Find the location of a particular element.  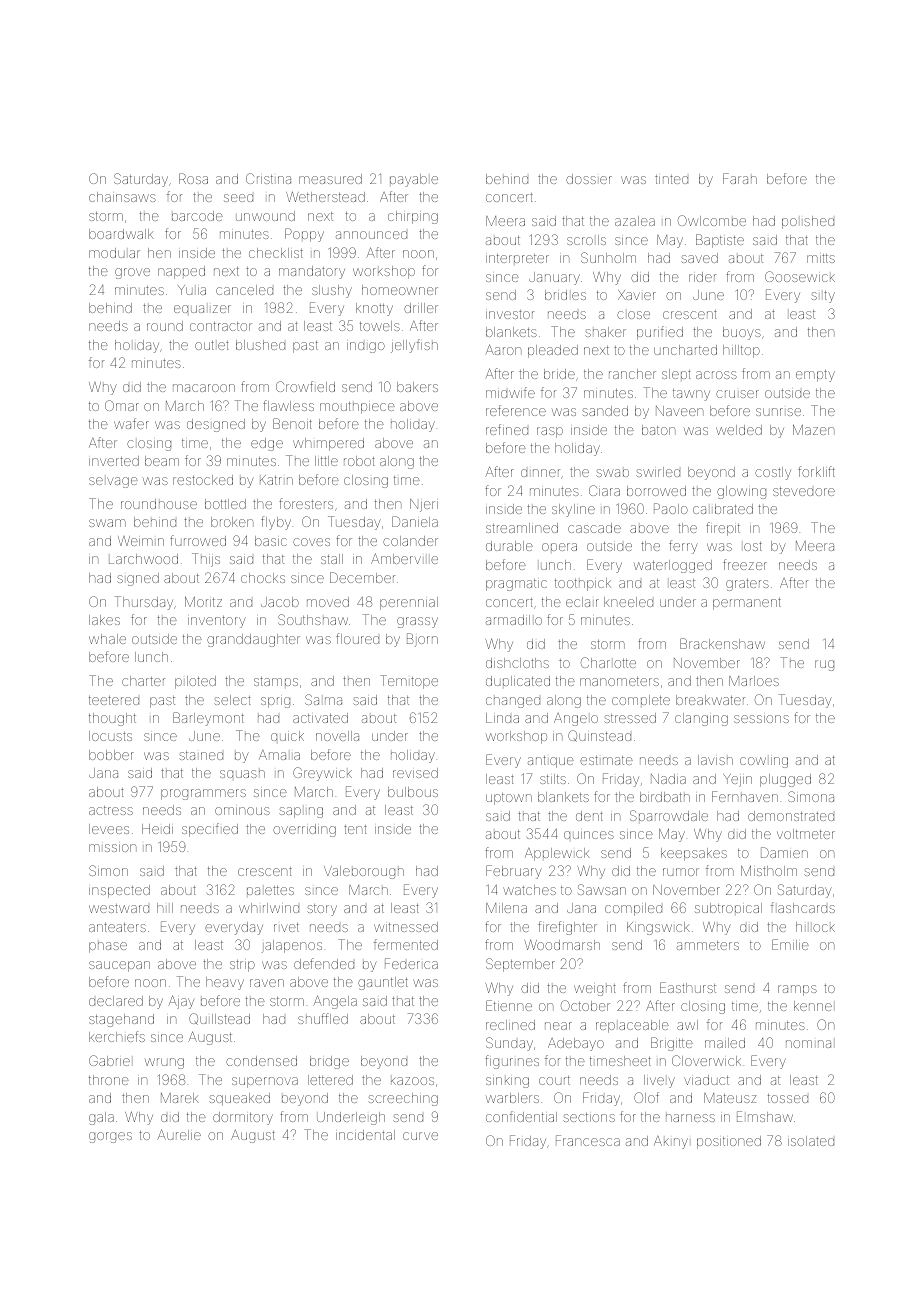

Farah is located at coordinates (740, 178).
